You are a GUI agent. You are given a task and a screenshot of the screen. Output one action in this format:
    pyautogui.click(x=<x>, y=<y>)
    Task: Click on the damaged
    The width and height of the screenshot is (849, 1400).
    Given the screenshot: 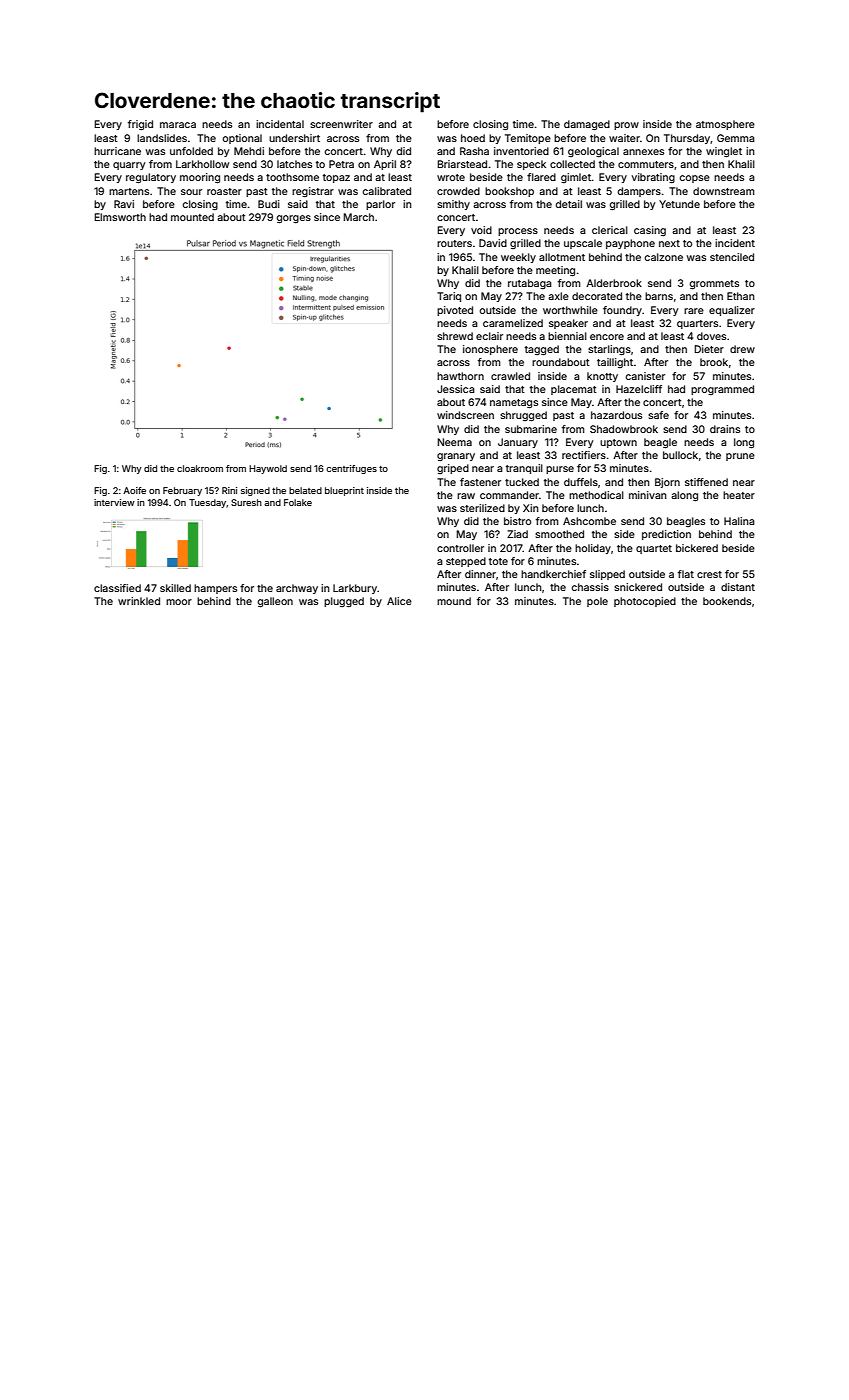 What is the action you would take?
    pyautogui.click(x=587, y=125)
